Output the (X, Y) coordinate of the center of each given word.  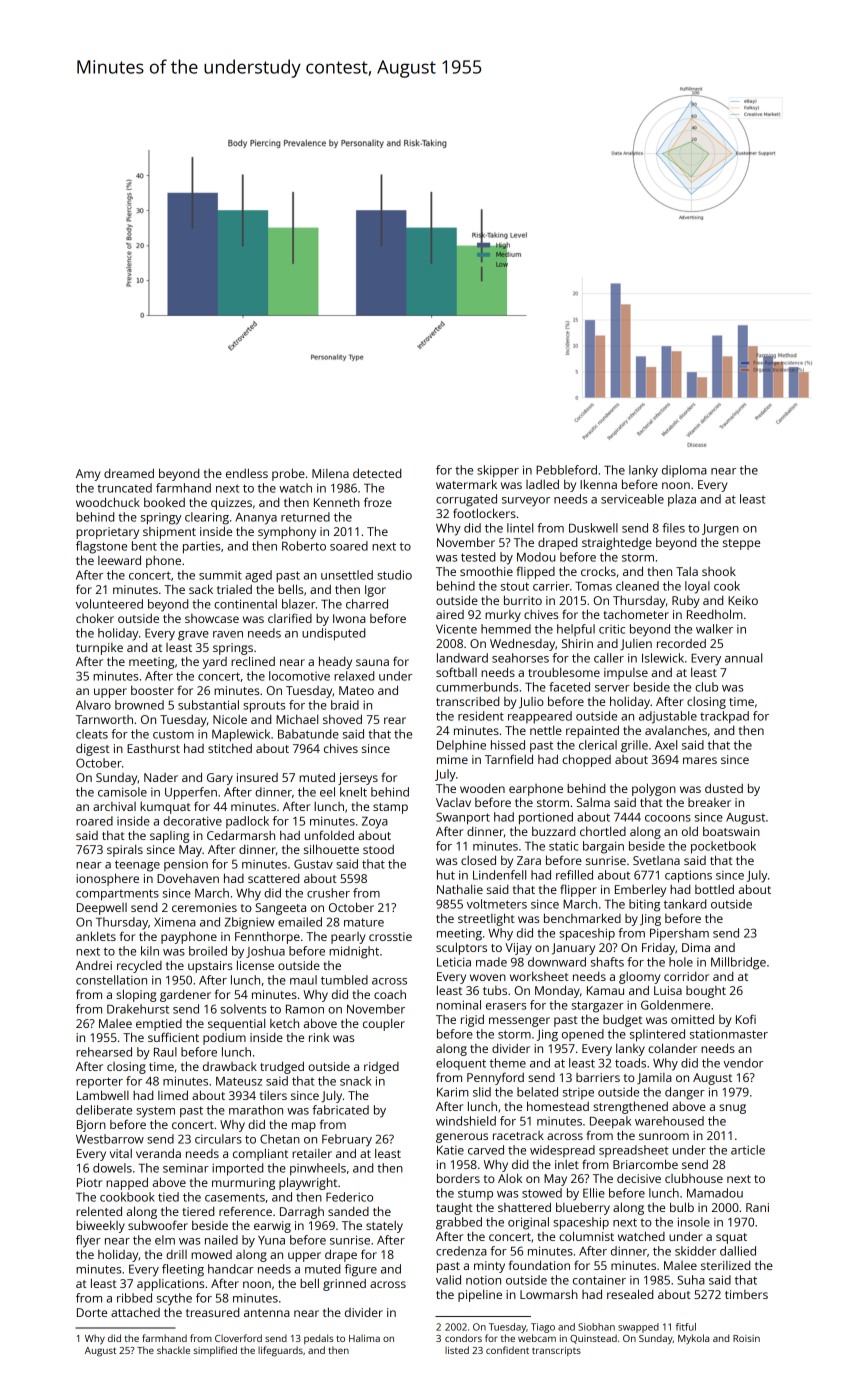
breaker (709, 802)
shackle (173, 1350)
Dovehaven (188, 878)
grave (193, 636)
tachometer (636, 614)
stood (378, 849)
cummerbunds (477, 687)
